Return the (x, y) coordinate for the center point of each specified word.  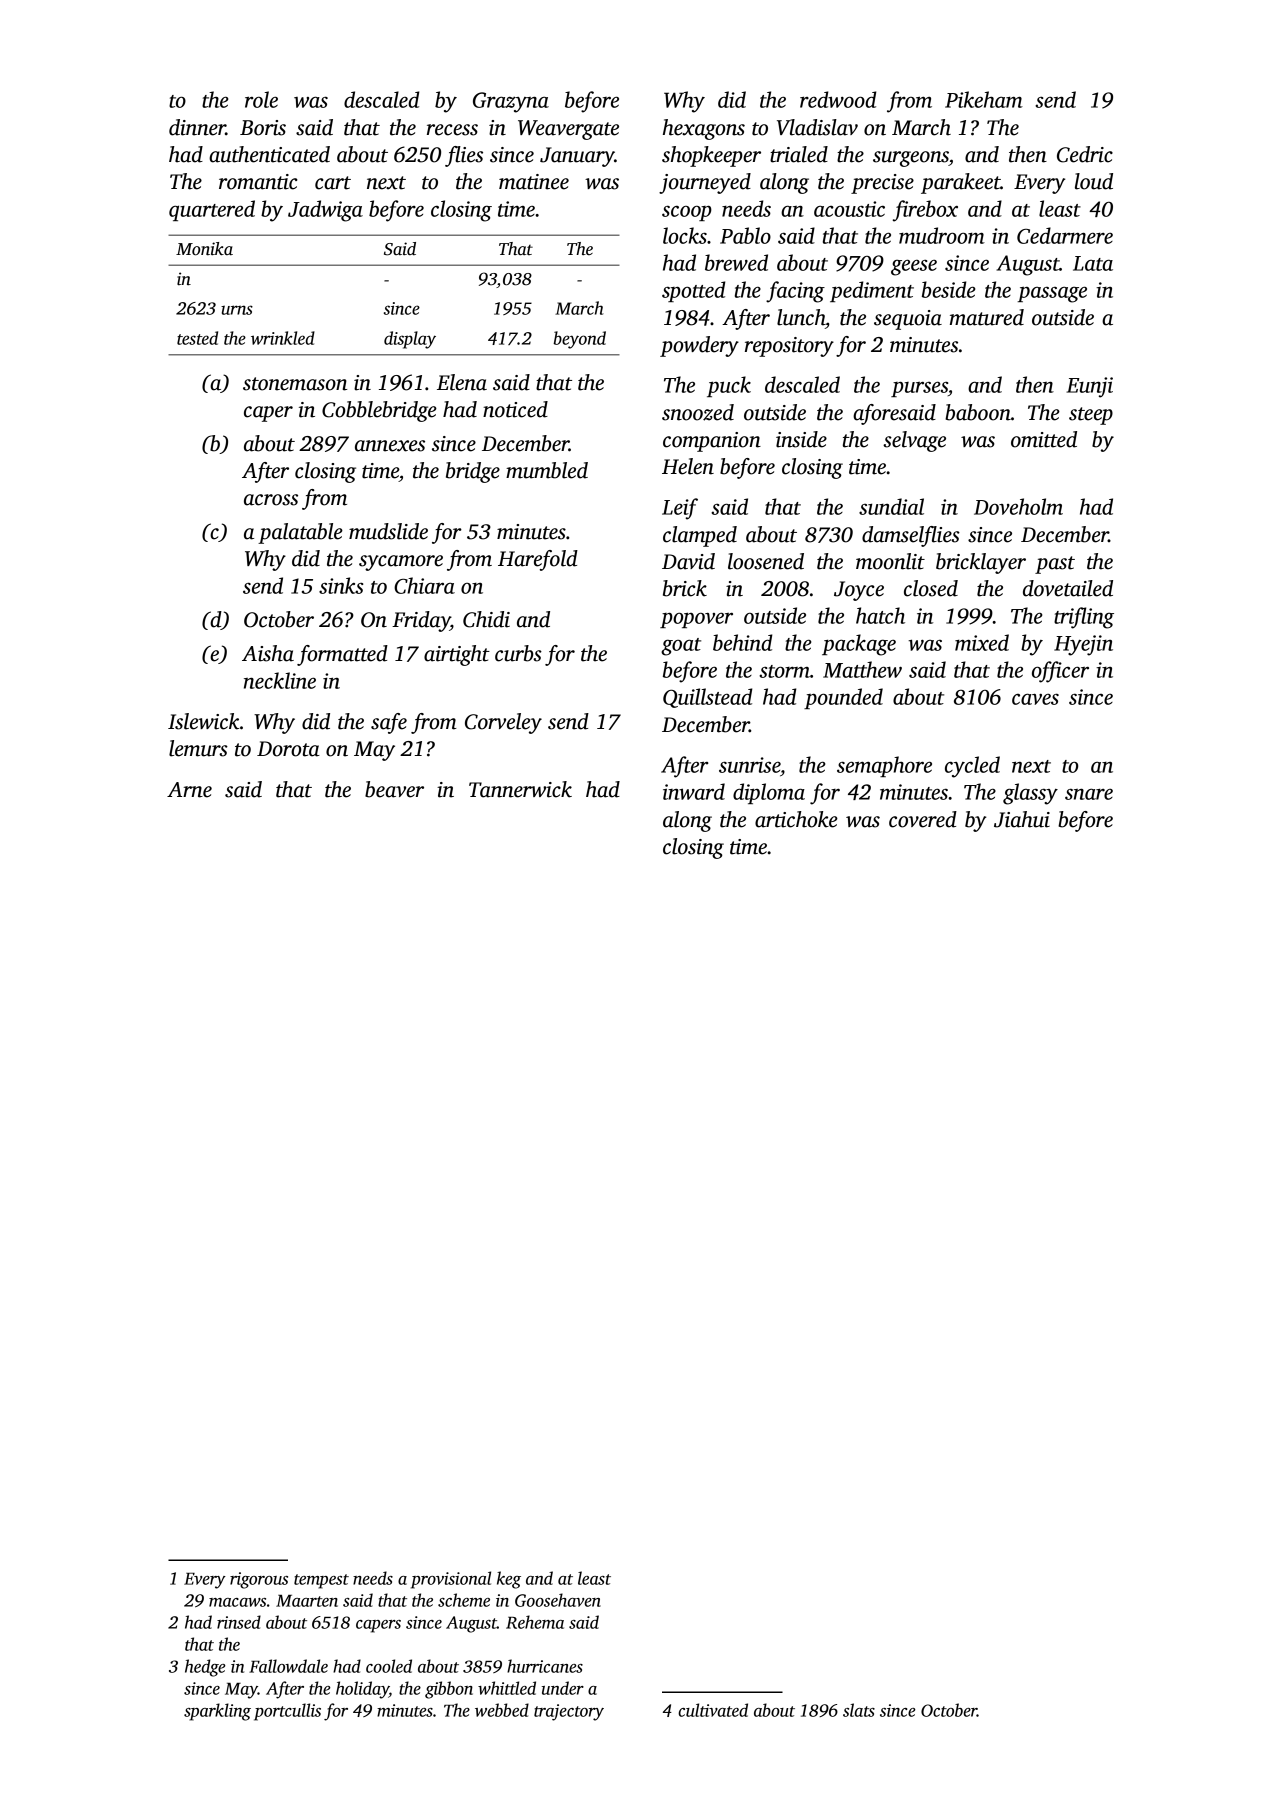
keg (509, 1580)
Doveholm (1018, 506)
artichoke (796, 819)
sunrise (749, 765)
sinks (341, 585)
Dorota (288, 749)
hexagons (704, 129)
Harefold (538, 560)
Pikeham (984, 99)
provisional (451, 1580)
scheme (464, 1600)
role (261, 99)
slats (859, 1710)
